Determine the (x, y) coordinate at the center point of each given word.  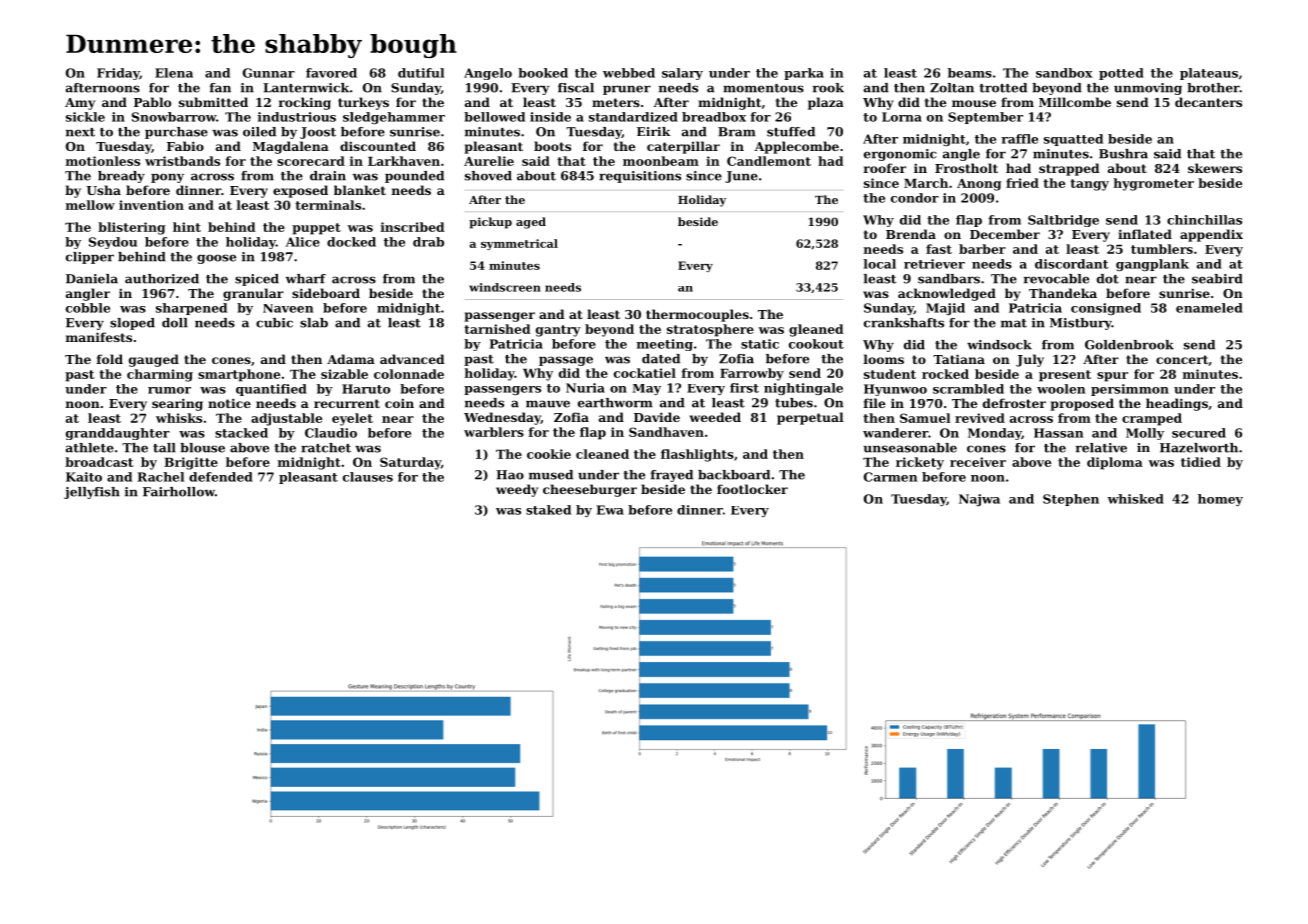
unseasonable (910, 448)
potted (1121, 74)
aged (531, 223)
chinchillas (1204, 220)
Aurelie (489, 161)
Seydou (113, 243)
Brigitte (191, 463)
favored (331, 73)
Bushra (1123, 154)
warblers (494, 432)
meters (616, 102)
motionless (103, 161)
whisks (179, 418)
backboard (734, 475)
